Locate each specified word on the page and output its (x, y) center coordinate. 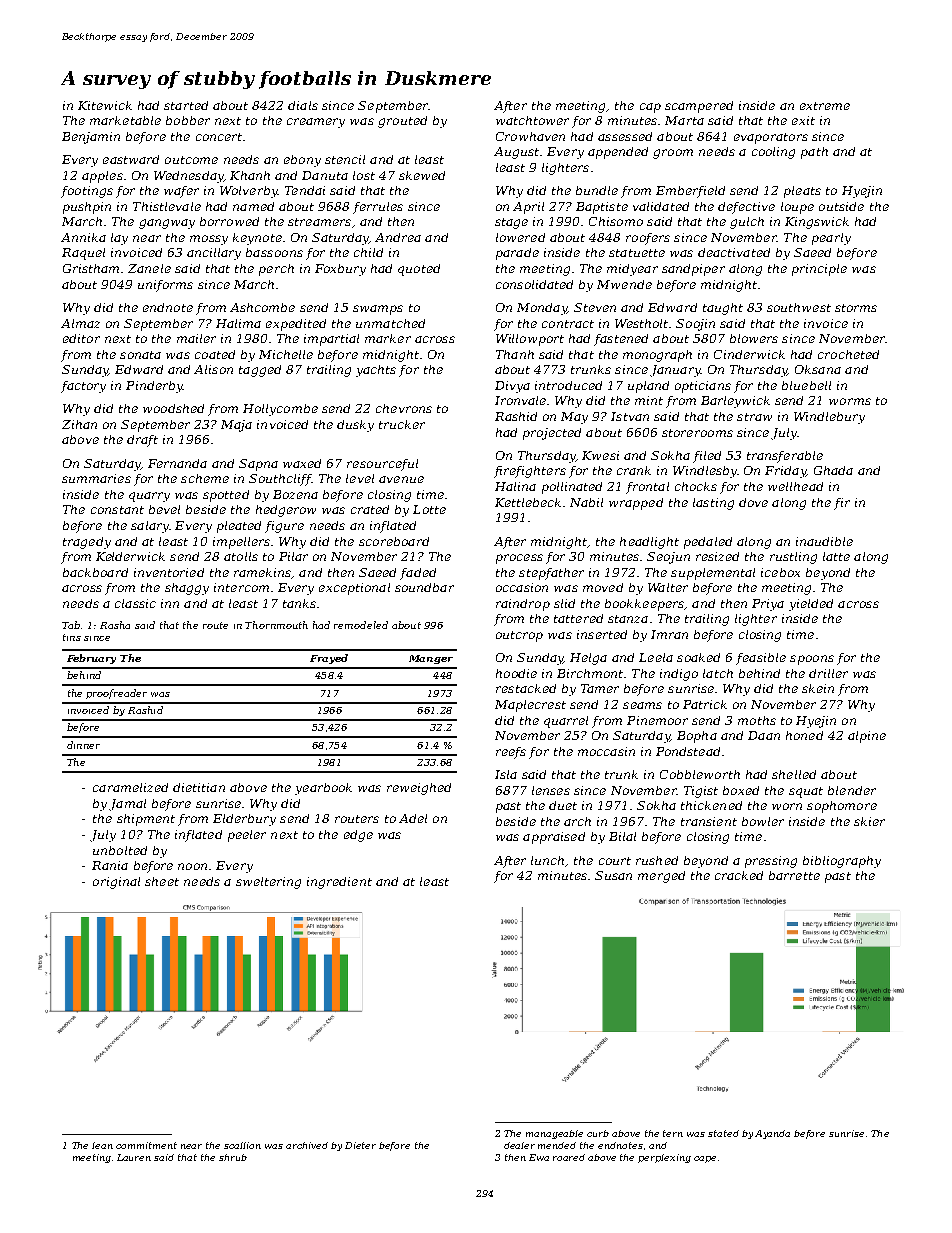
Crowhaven (530, 136)
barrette (794, 875)
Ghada (833, 470)
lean (102, 1145)
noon (192, 866)
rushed (657, 860)
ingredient (339, 883)
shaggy (187, 589)
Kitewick (105, 105)
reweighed (419, 789)
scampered (699, 107)
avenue (401, 479)
